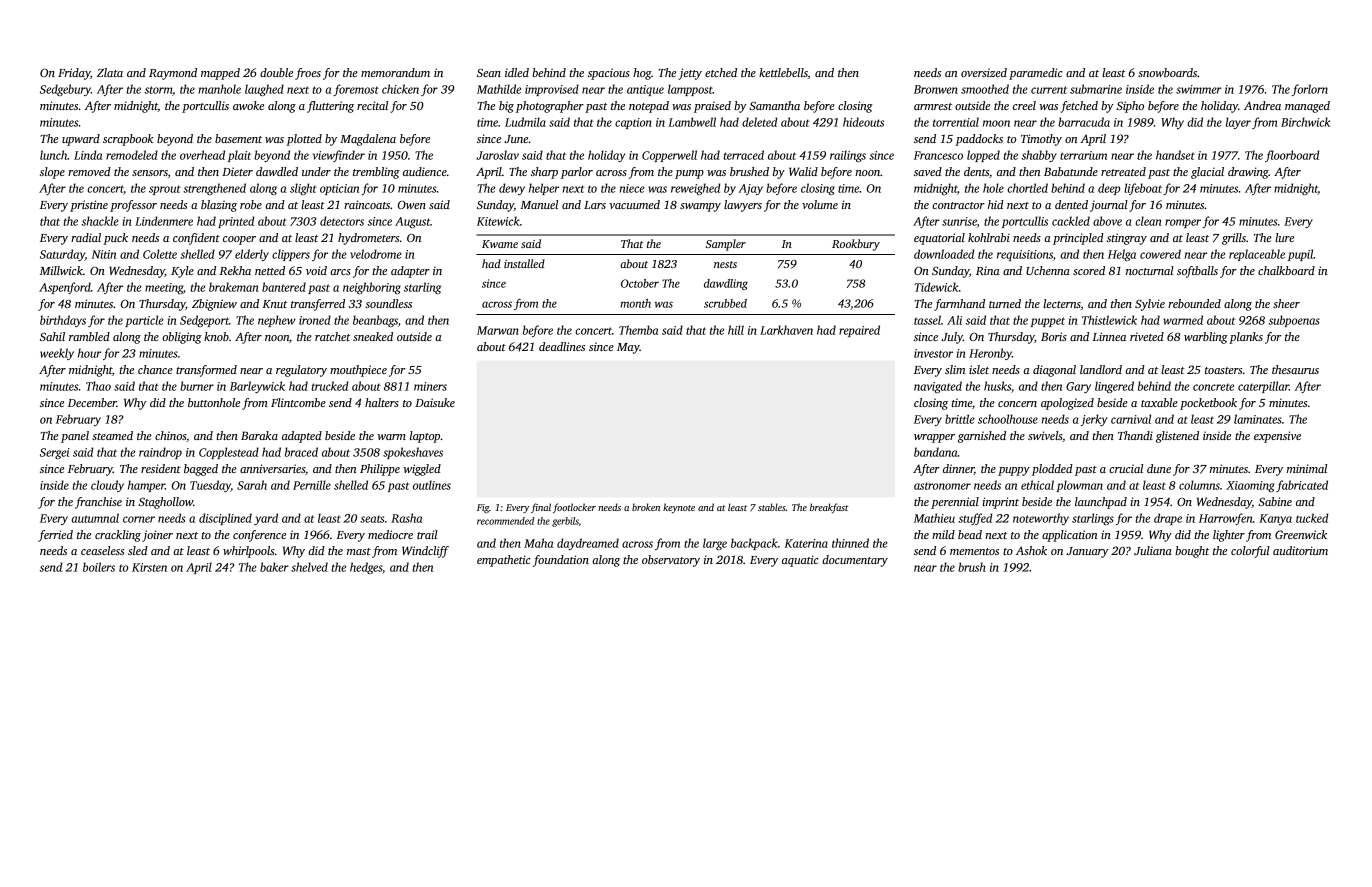 The width and height of the screenshot is (1372, 887). I want to click on slim, so click(955, 369).
